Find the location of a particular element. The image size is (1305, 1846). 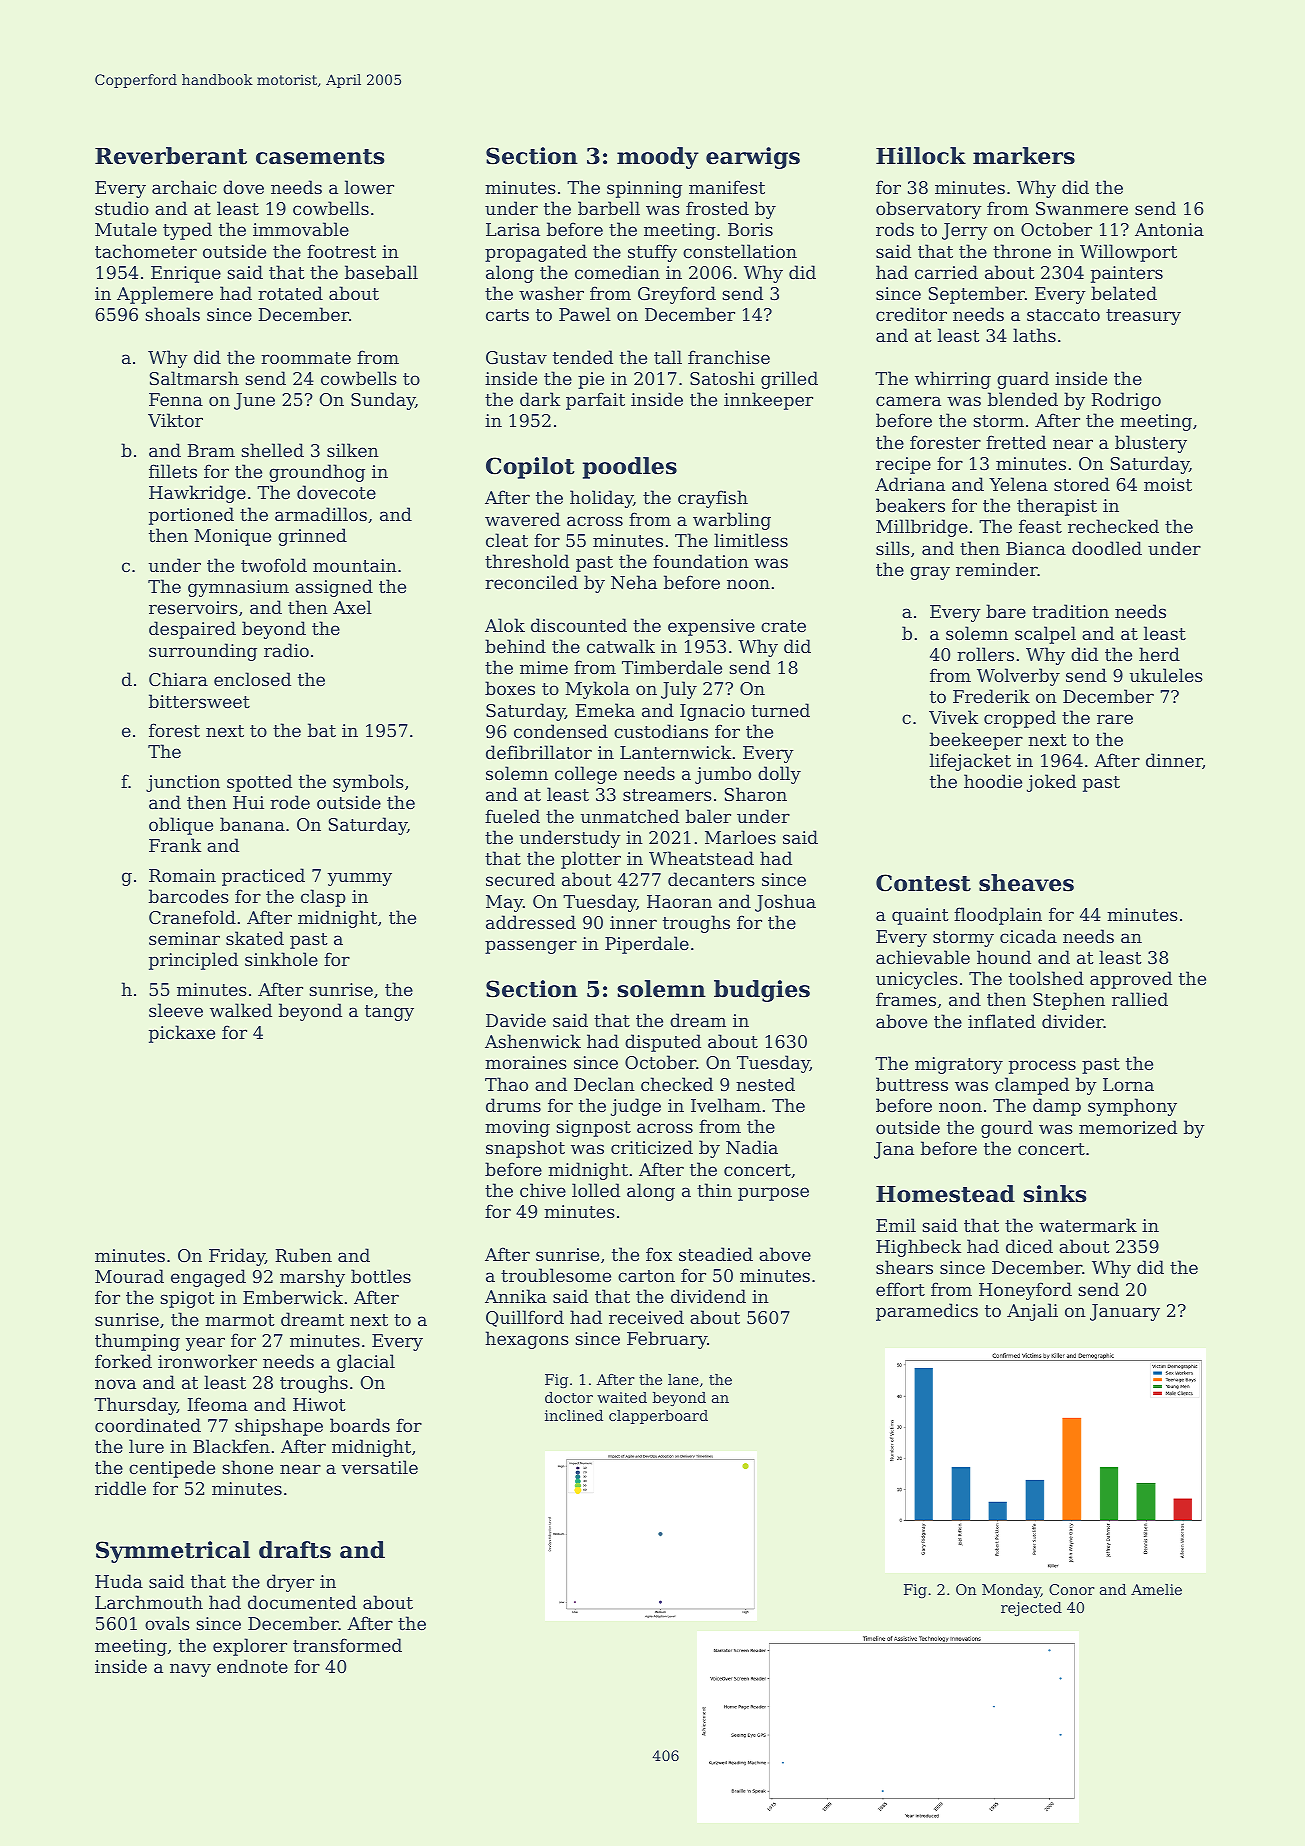

carts is located at coordinates (507, 315).
